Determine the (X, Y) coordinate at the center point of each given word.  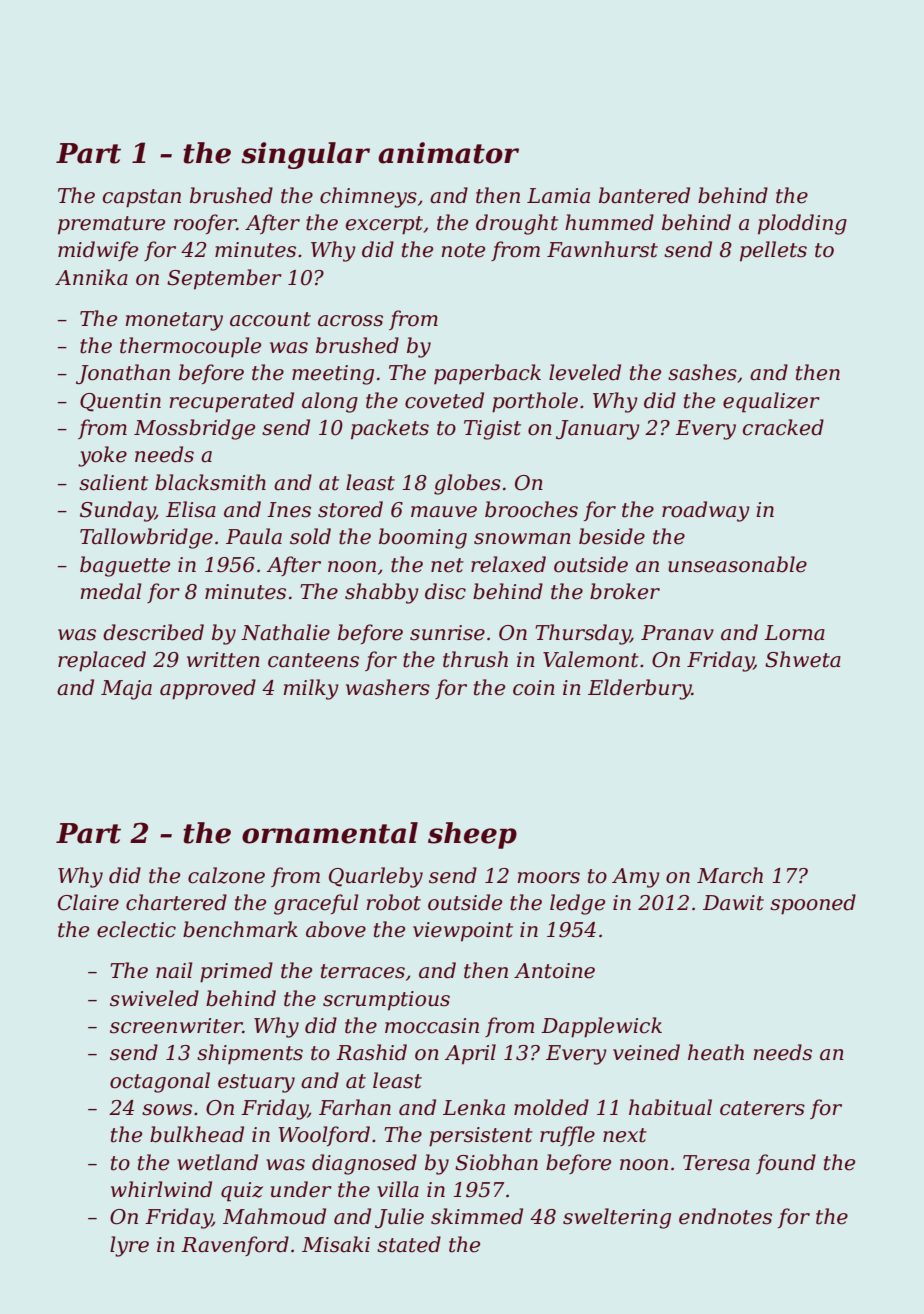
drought (517, 224)
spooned (813, 904)
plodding (802, 224)
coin (534, 688)
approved (208, 689)
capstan (142, 198)
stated (409, 1244)
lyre (129, 1246)
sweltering (617, 1218)
